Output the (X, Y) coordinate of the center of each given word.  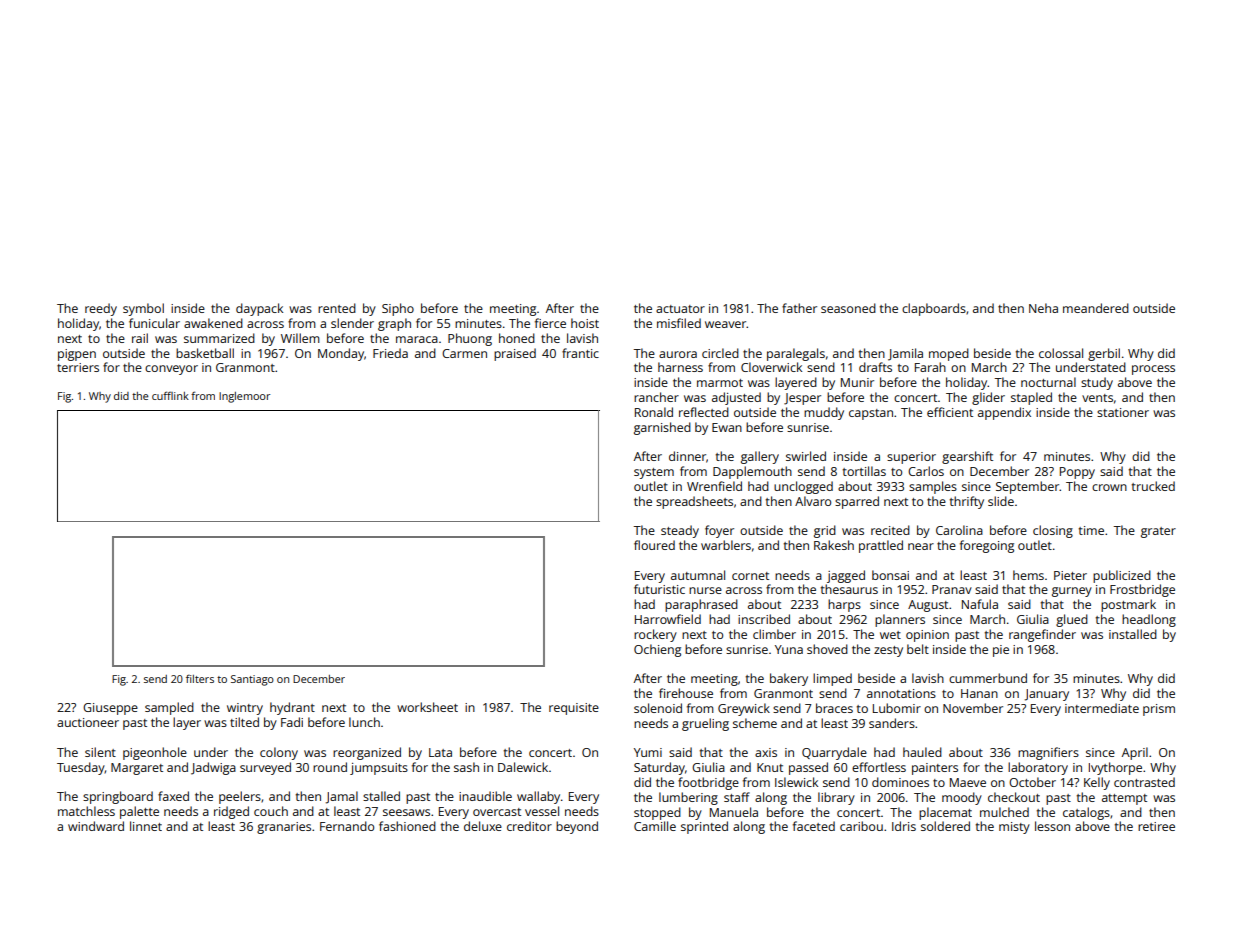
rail (140, 338)
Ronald (654, 412)
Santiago (252, 680)
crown (1109, 487)
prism (1159, 710)
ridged (231, 812)
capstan (871, 414)
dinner (688, 457)
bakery (789, 679)
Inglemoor (244, 397)
